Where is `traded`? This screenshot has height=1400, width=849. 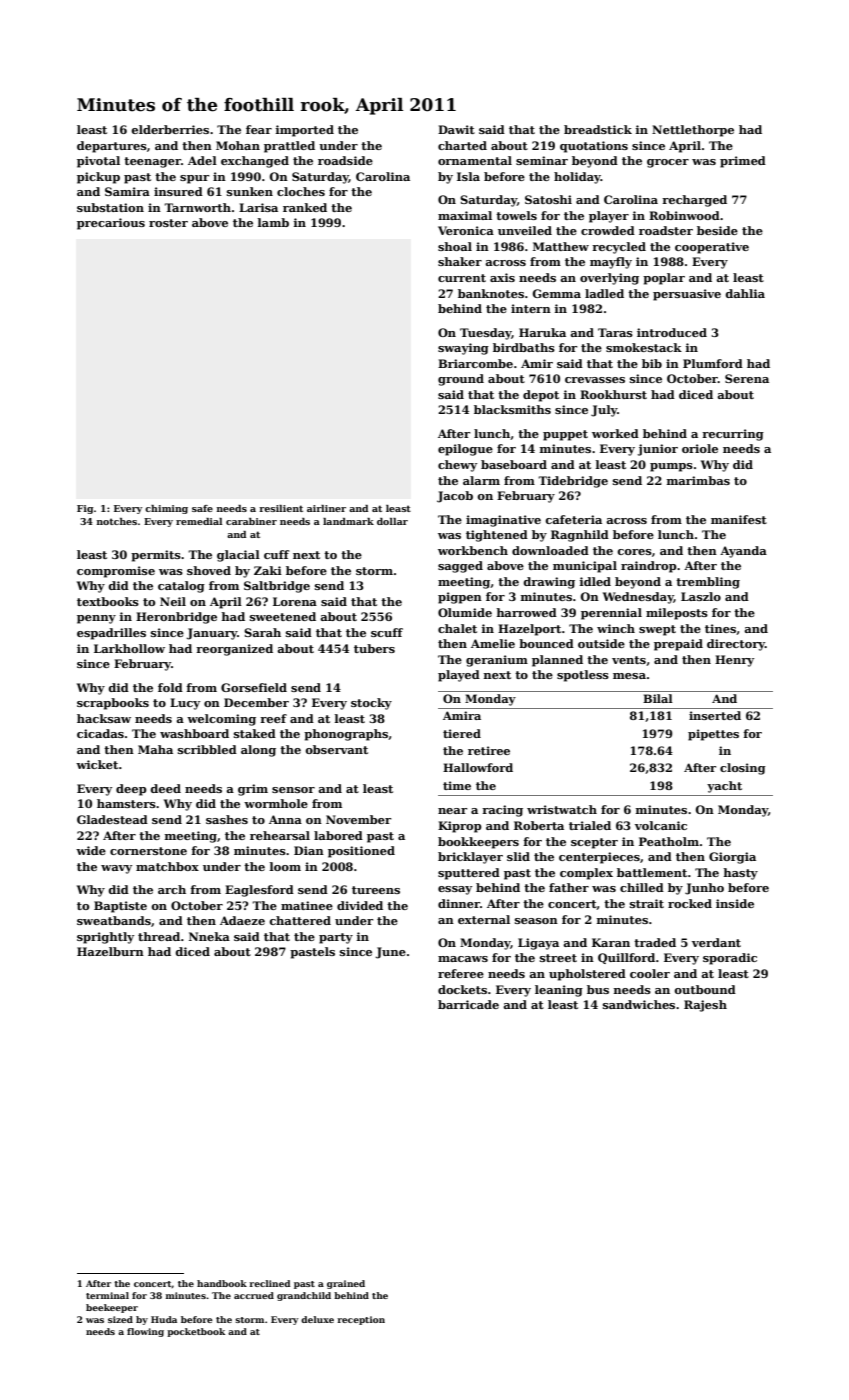
traded is located at coordinates (655, 942).
